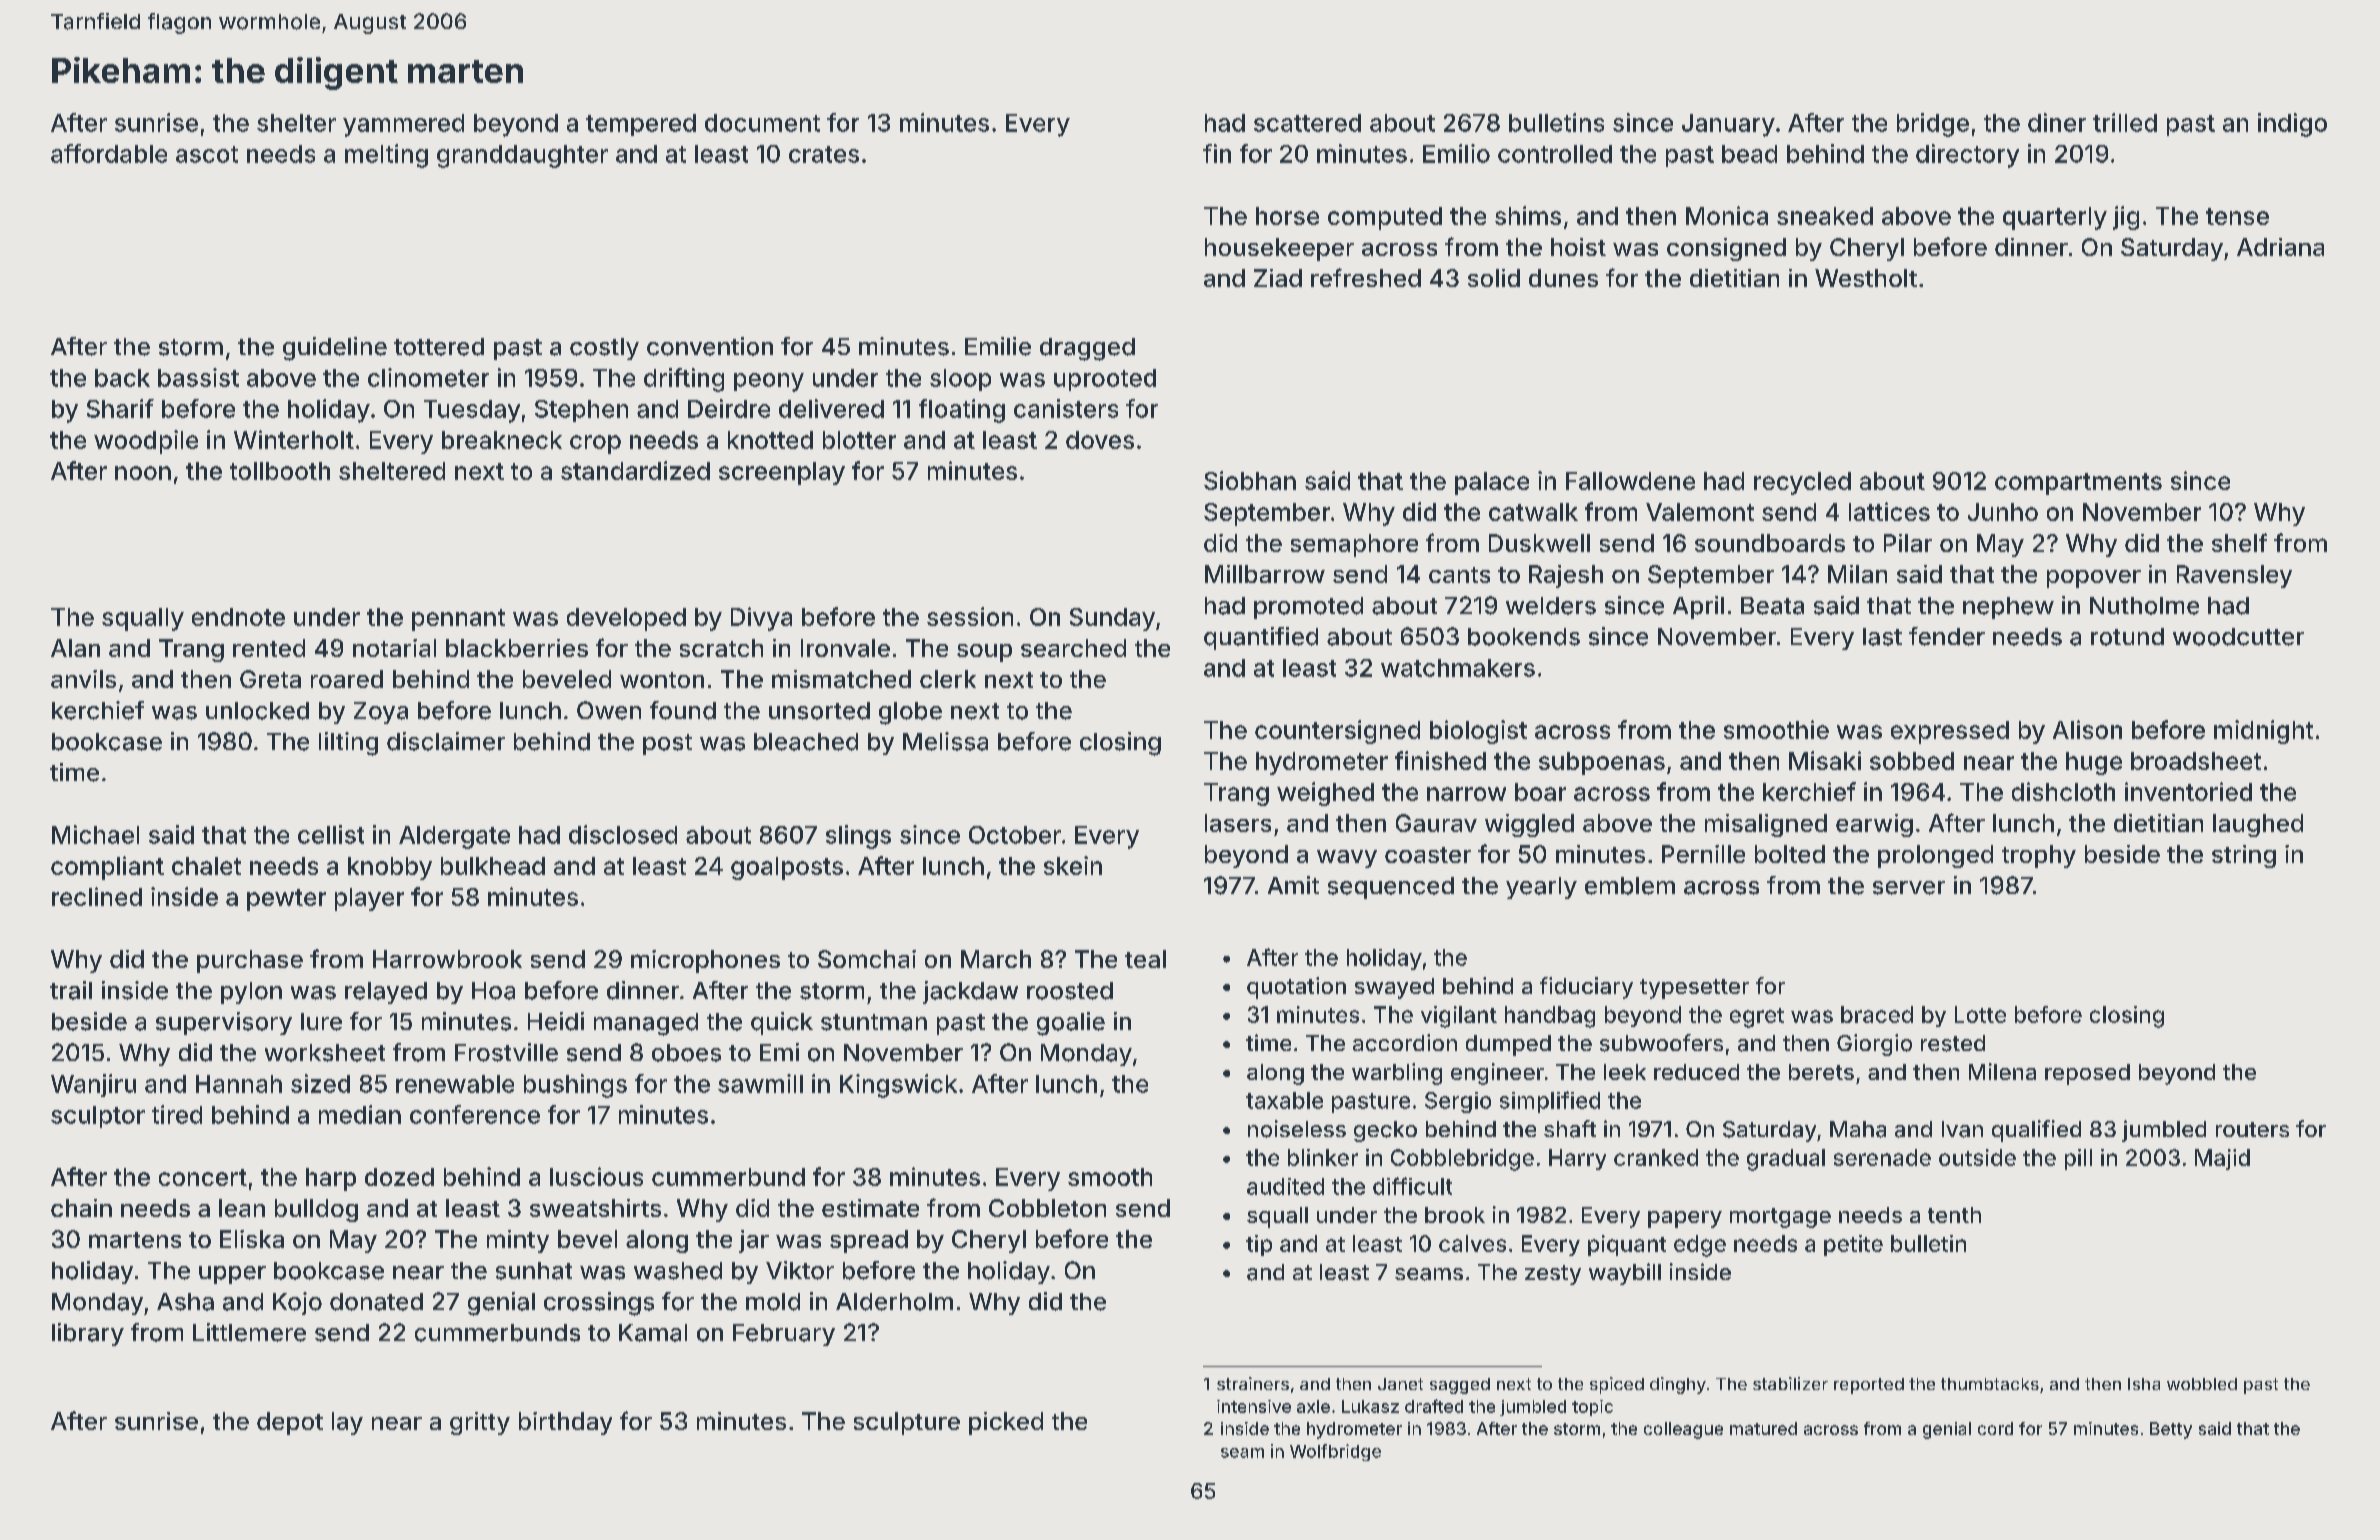 The height and width of the screenshot is (1540, 2380). Describe the element at coordinates (2127, 637) in the screenshot. I see `rotund` at that location.
